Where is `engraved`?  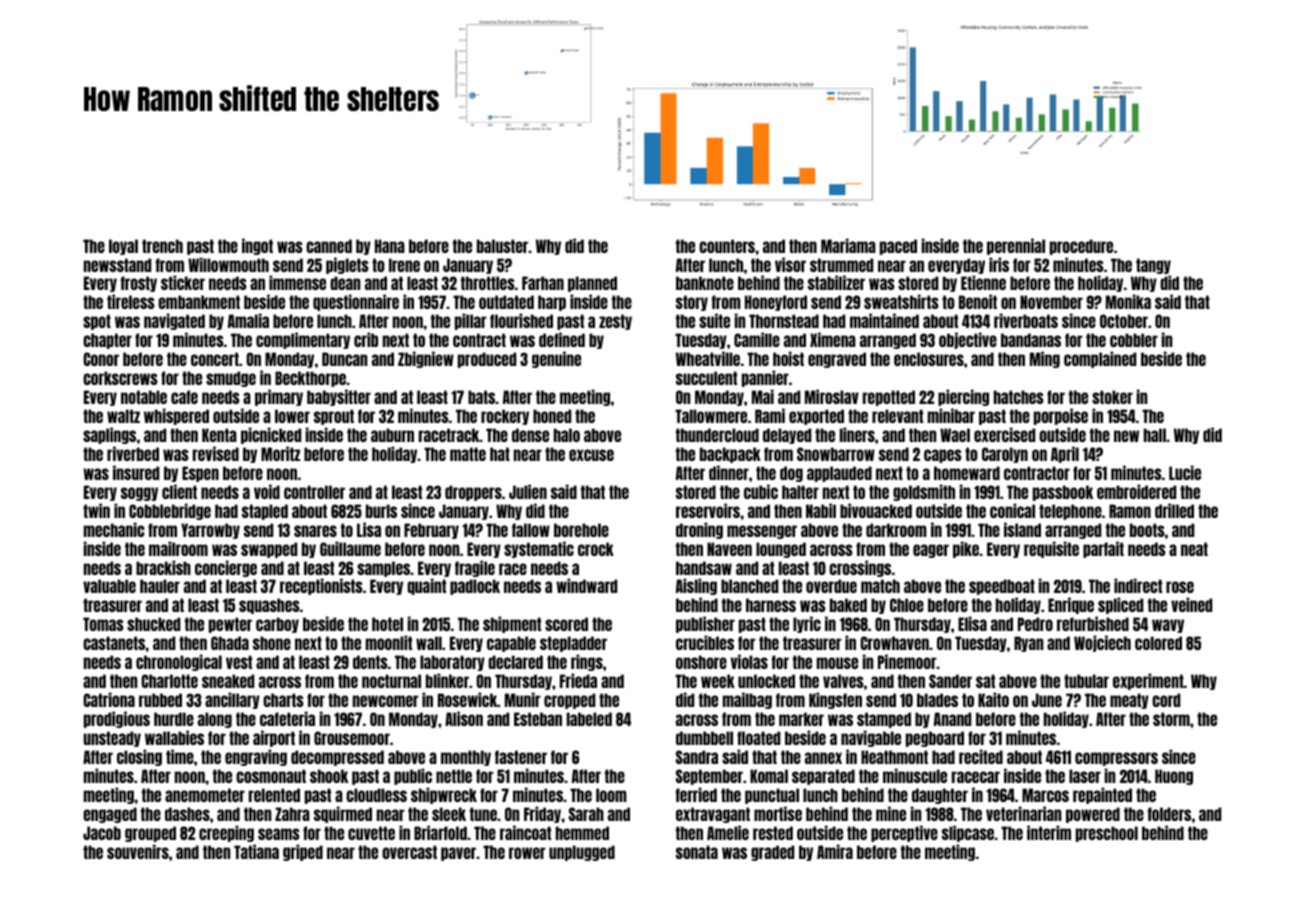 engraved is located at coordinates (837, 360).
